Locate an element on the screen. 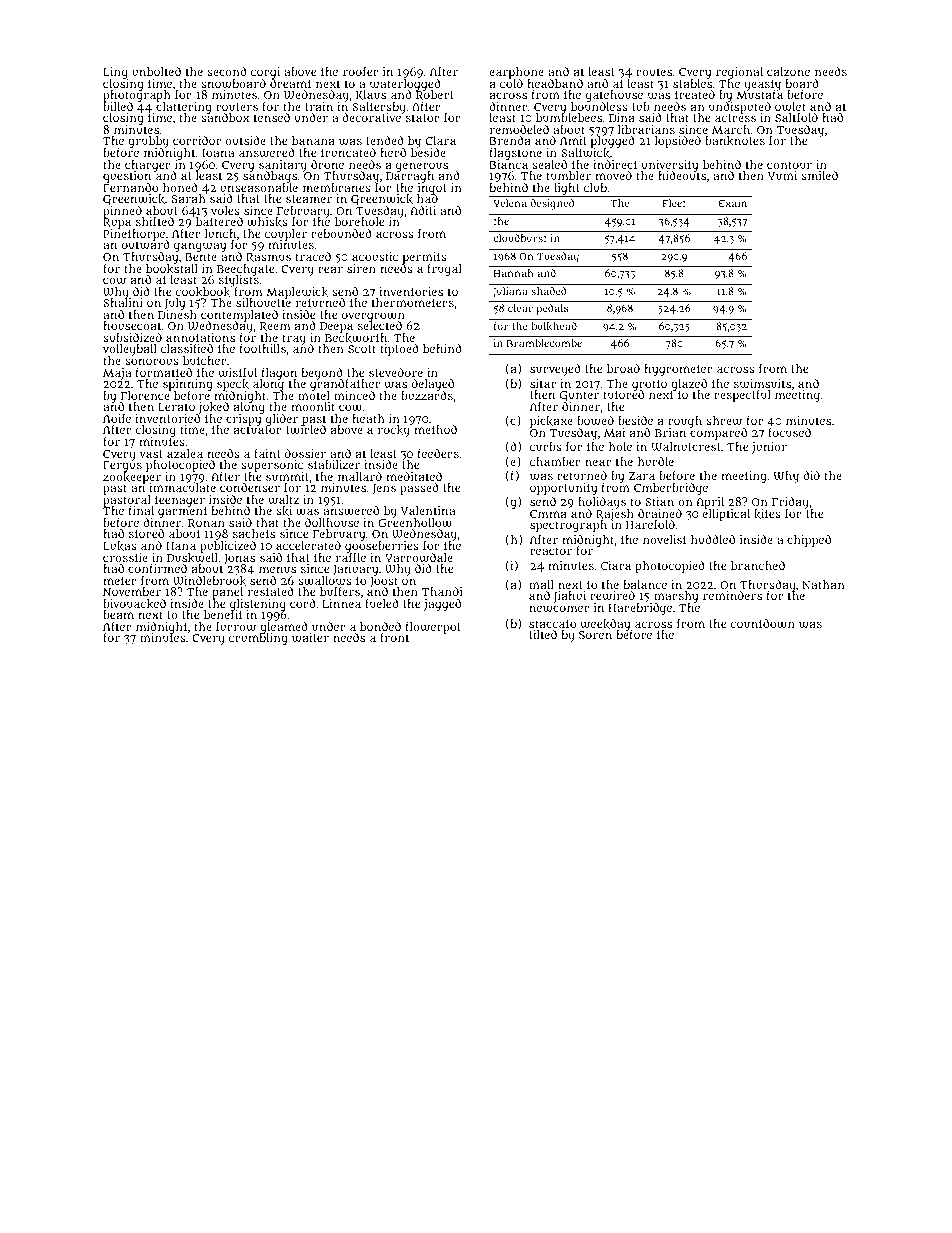  annotations is located at coordinates (200, 338).
